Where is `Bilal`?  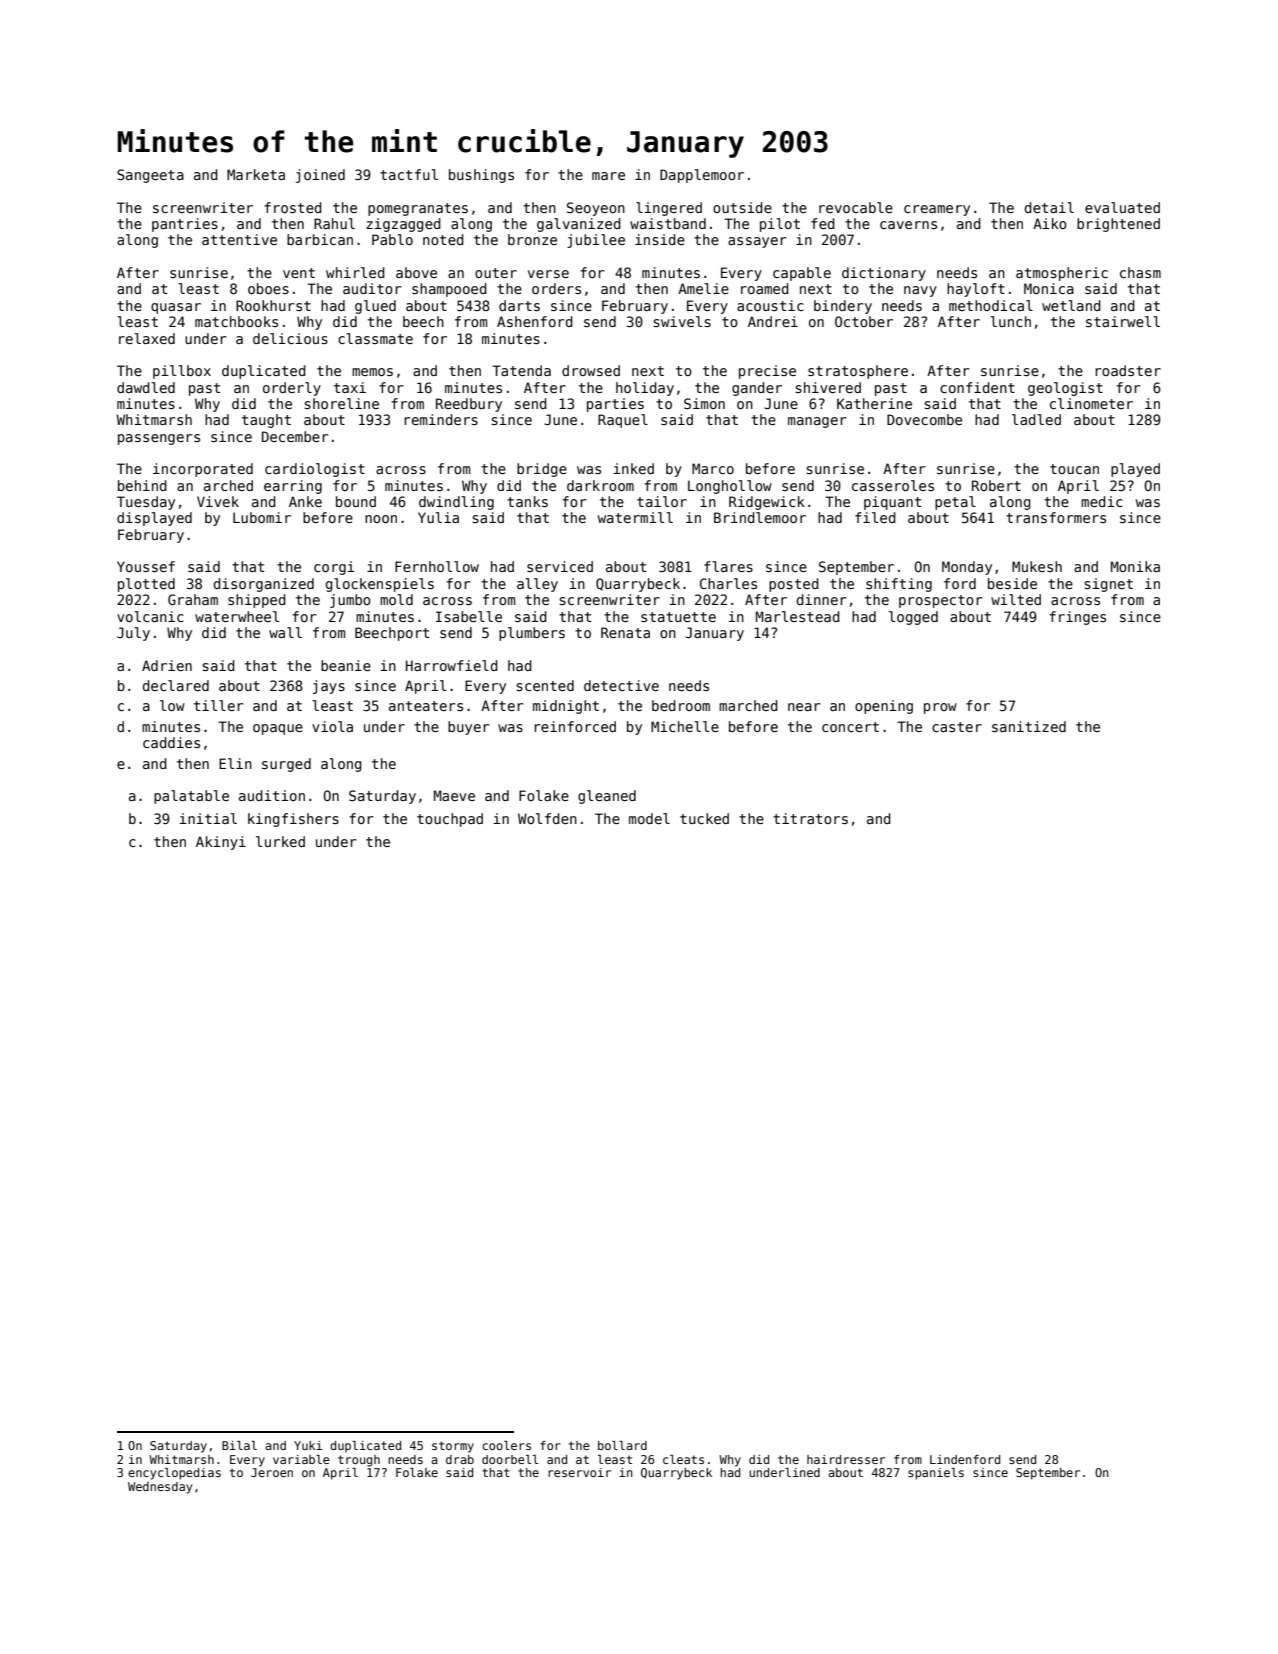 Bilal is located at coordinates (239, 1445).
